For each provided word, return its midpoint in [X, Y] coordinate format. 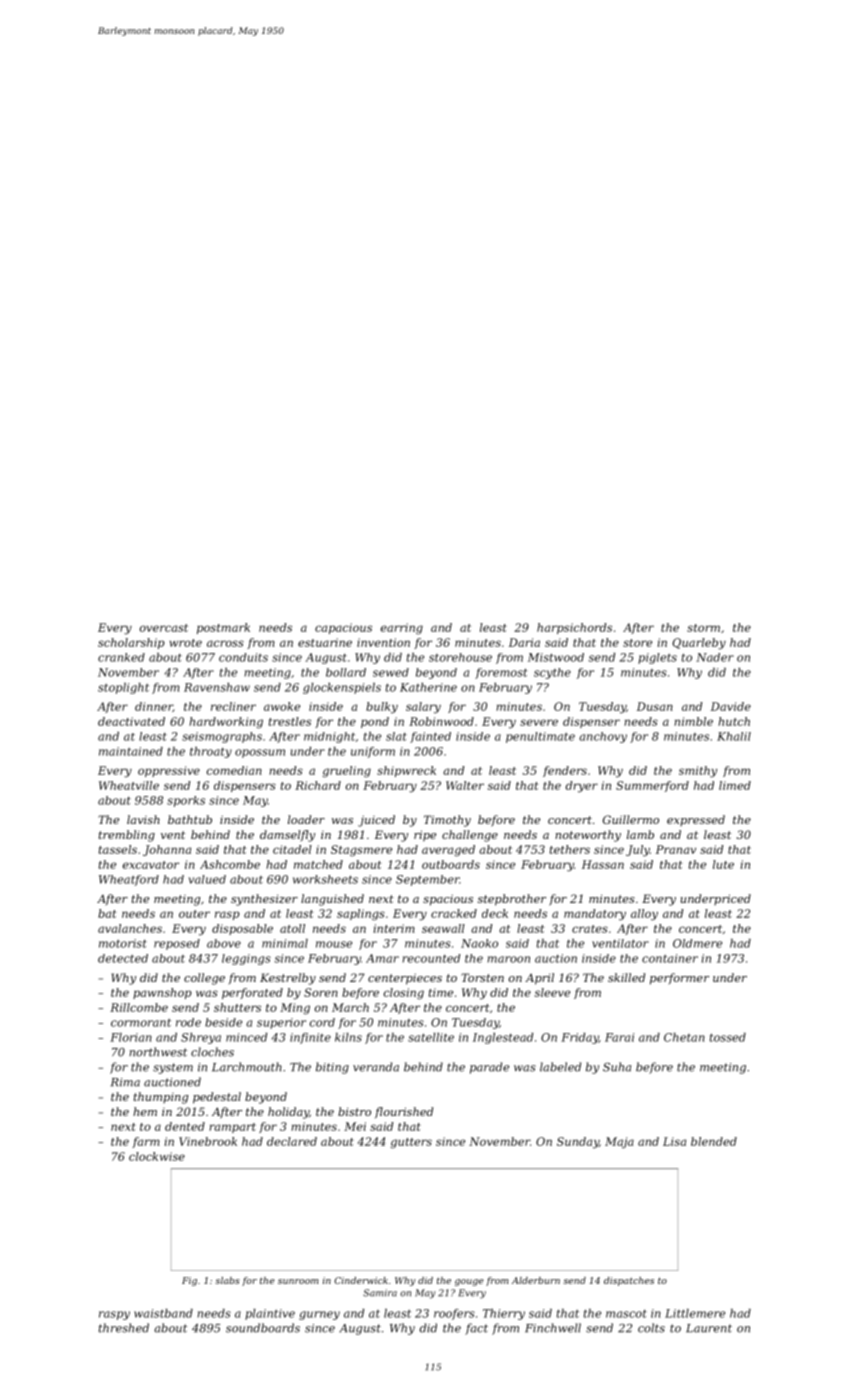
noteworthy [588, 836]
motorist [123, 943]
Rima [125, 1082]
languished [332, 900]
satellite [431, 1037]
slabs [227, 1280]
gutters [411, 1143]
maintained [131, 751]
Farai [619, 1037]
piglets [657, 658]
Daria [524, 642]
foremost [501, 673]
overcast [164, 628]
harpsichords [574, 628]
